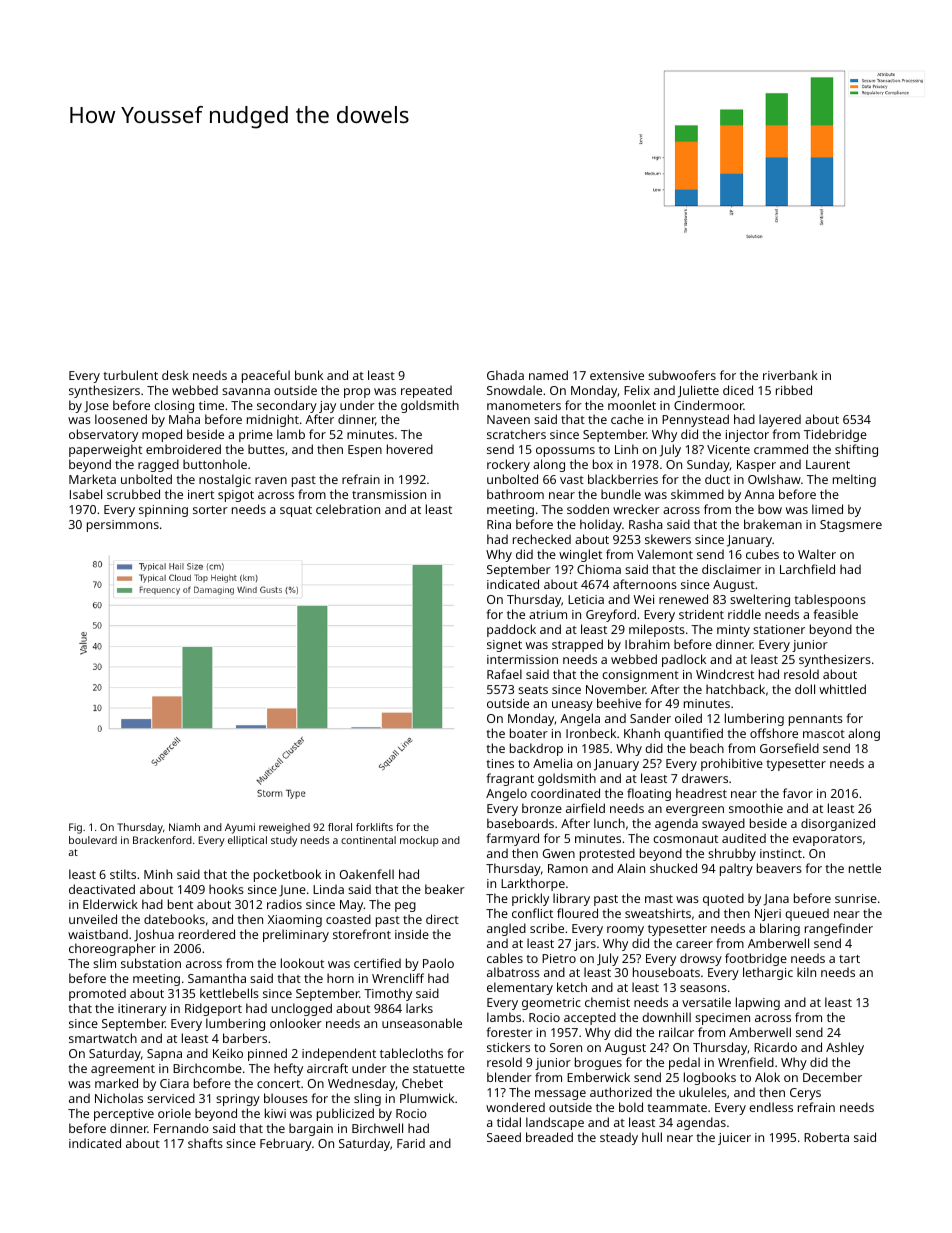 The width and height of the page is (952, 1233). I want to click on mockup, so click(419, 841).
